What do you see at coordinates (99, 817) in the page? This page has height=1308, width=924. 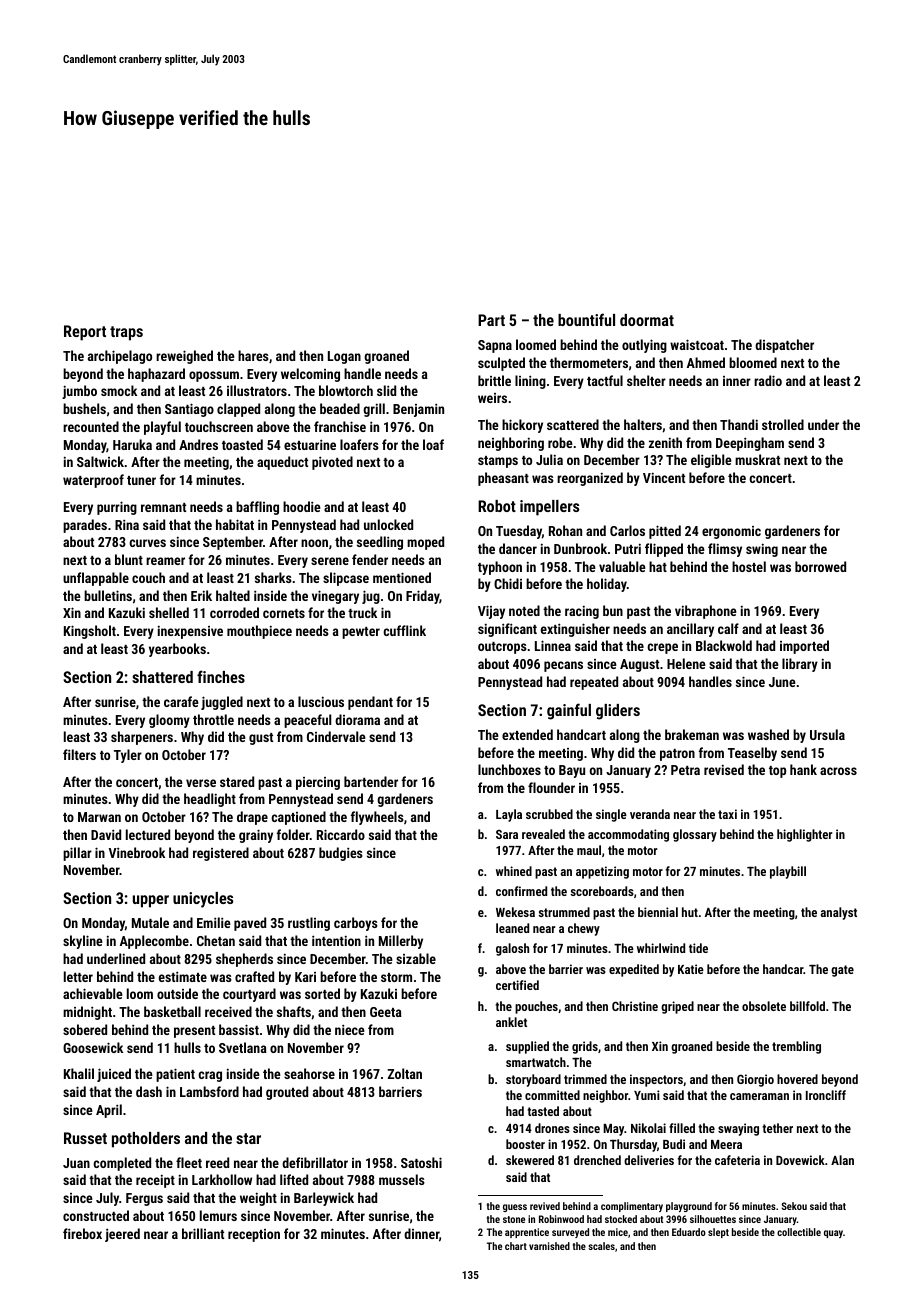 I see `Marwan` at bounding box center [99, 817].
